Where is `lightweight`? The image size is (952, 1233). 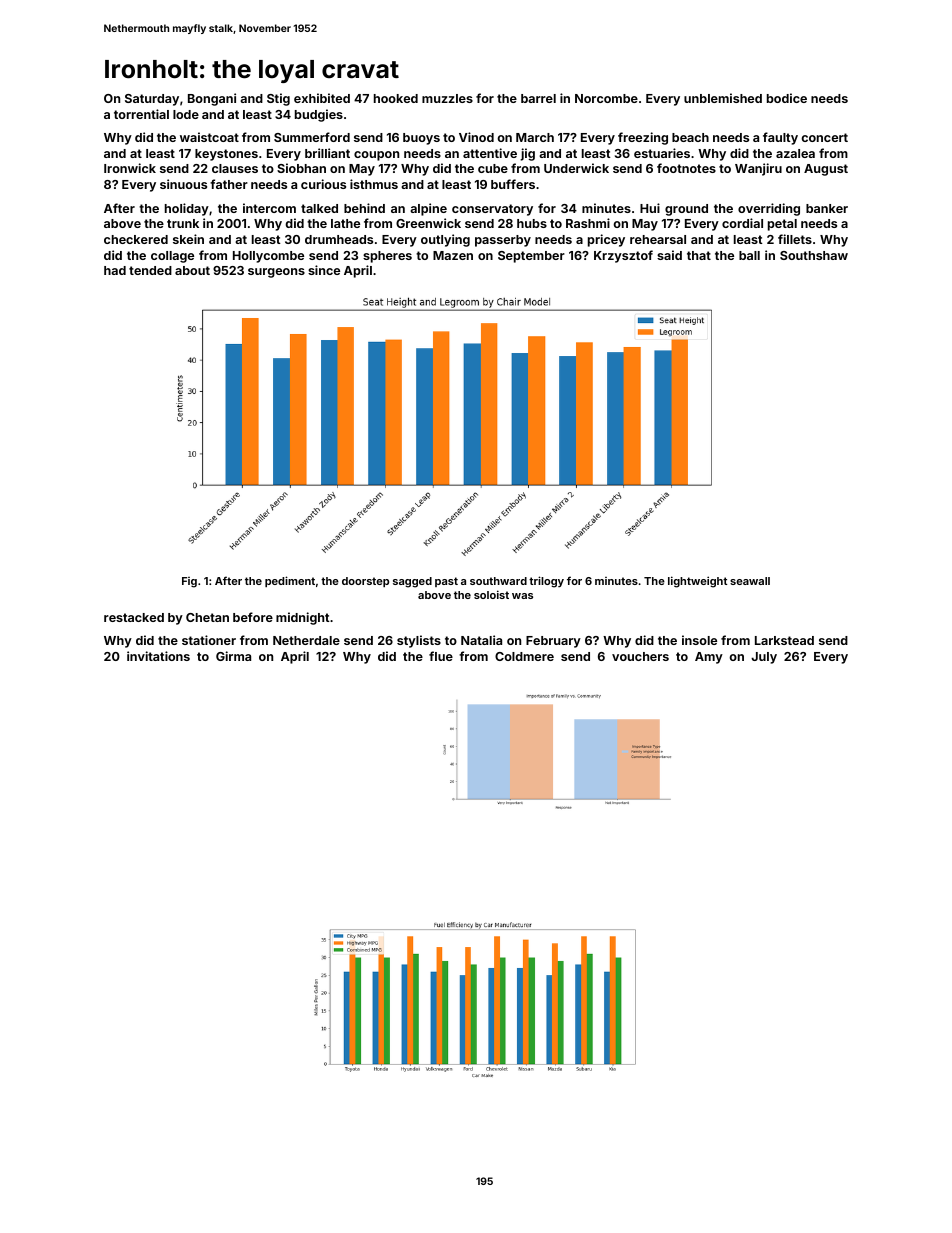
lightweight is located at coordinates (697, 582).
